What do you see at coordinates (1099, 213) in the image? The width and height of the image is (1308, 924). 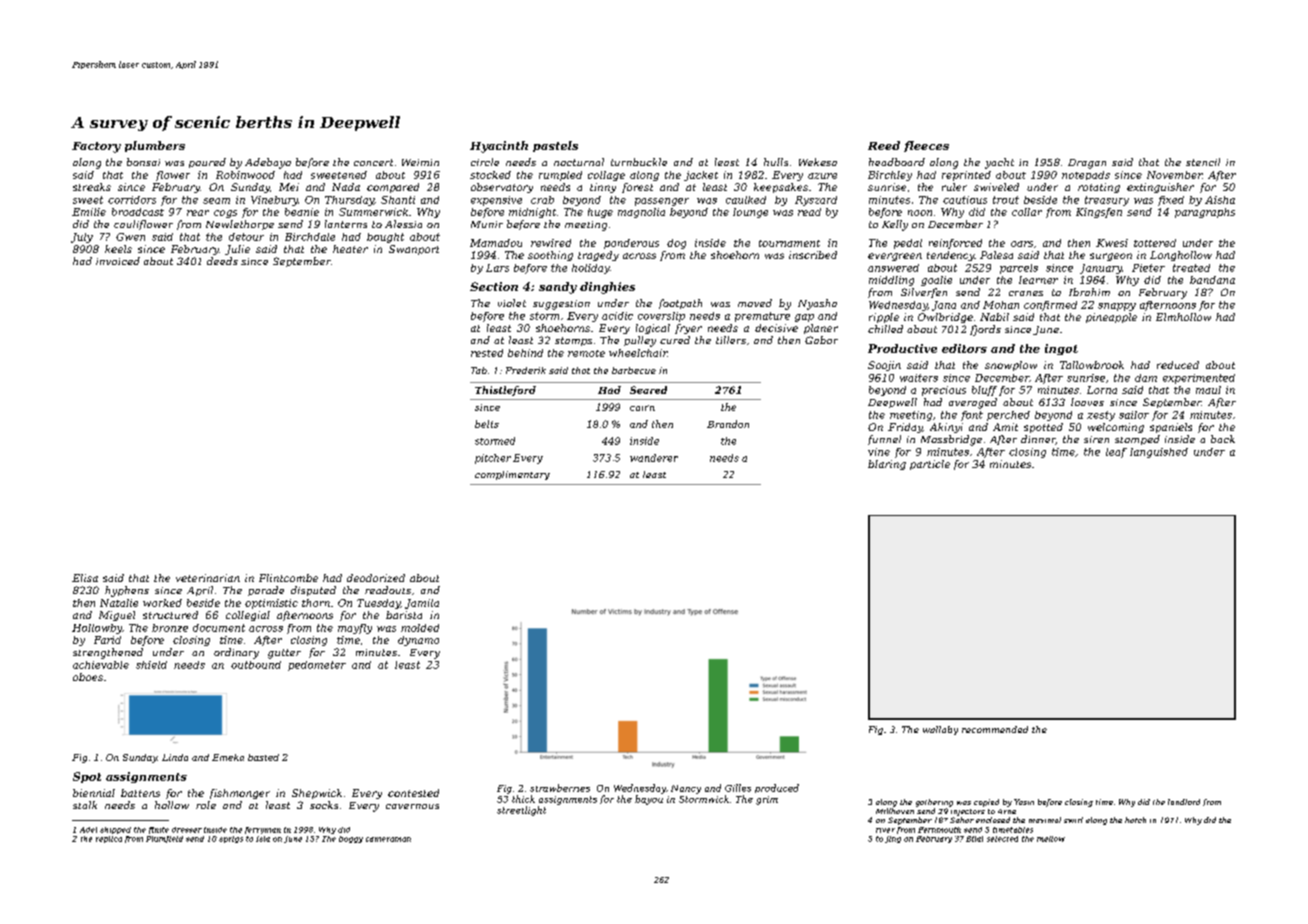 I see `Kingsfen` at bounding box center [1099, 213].
